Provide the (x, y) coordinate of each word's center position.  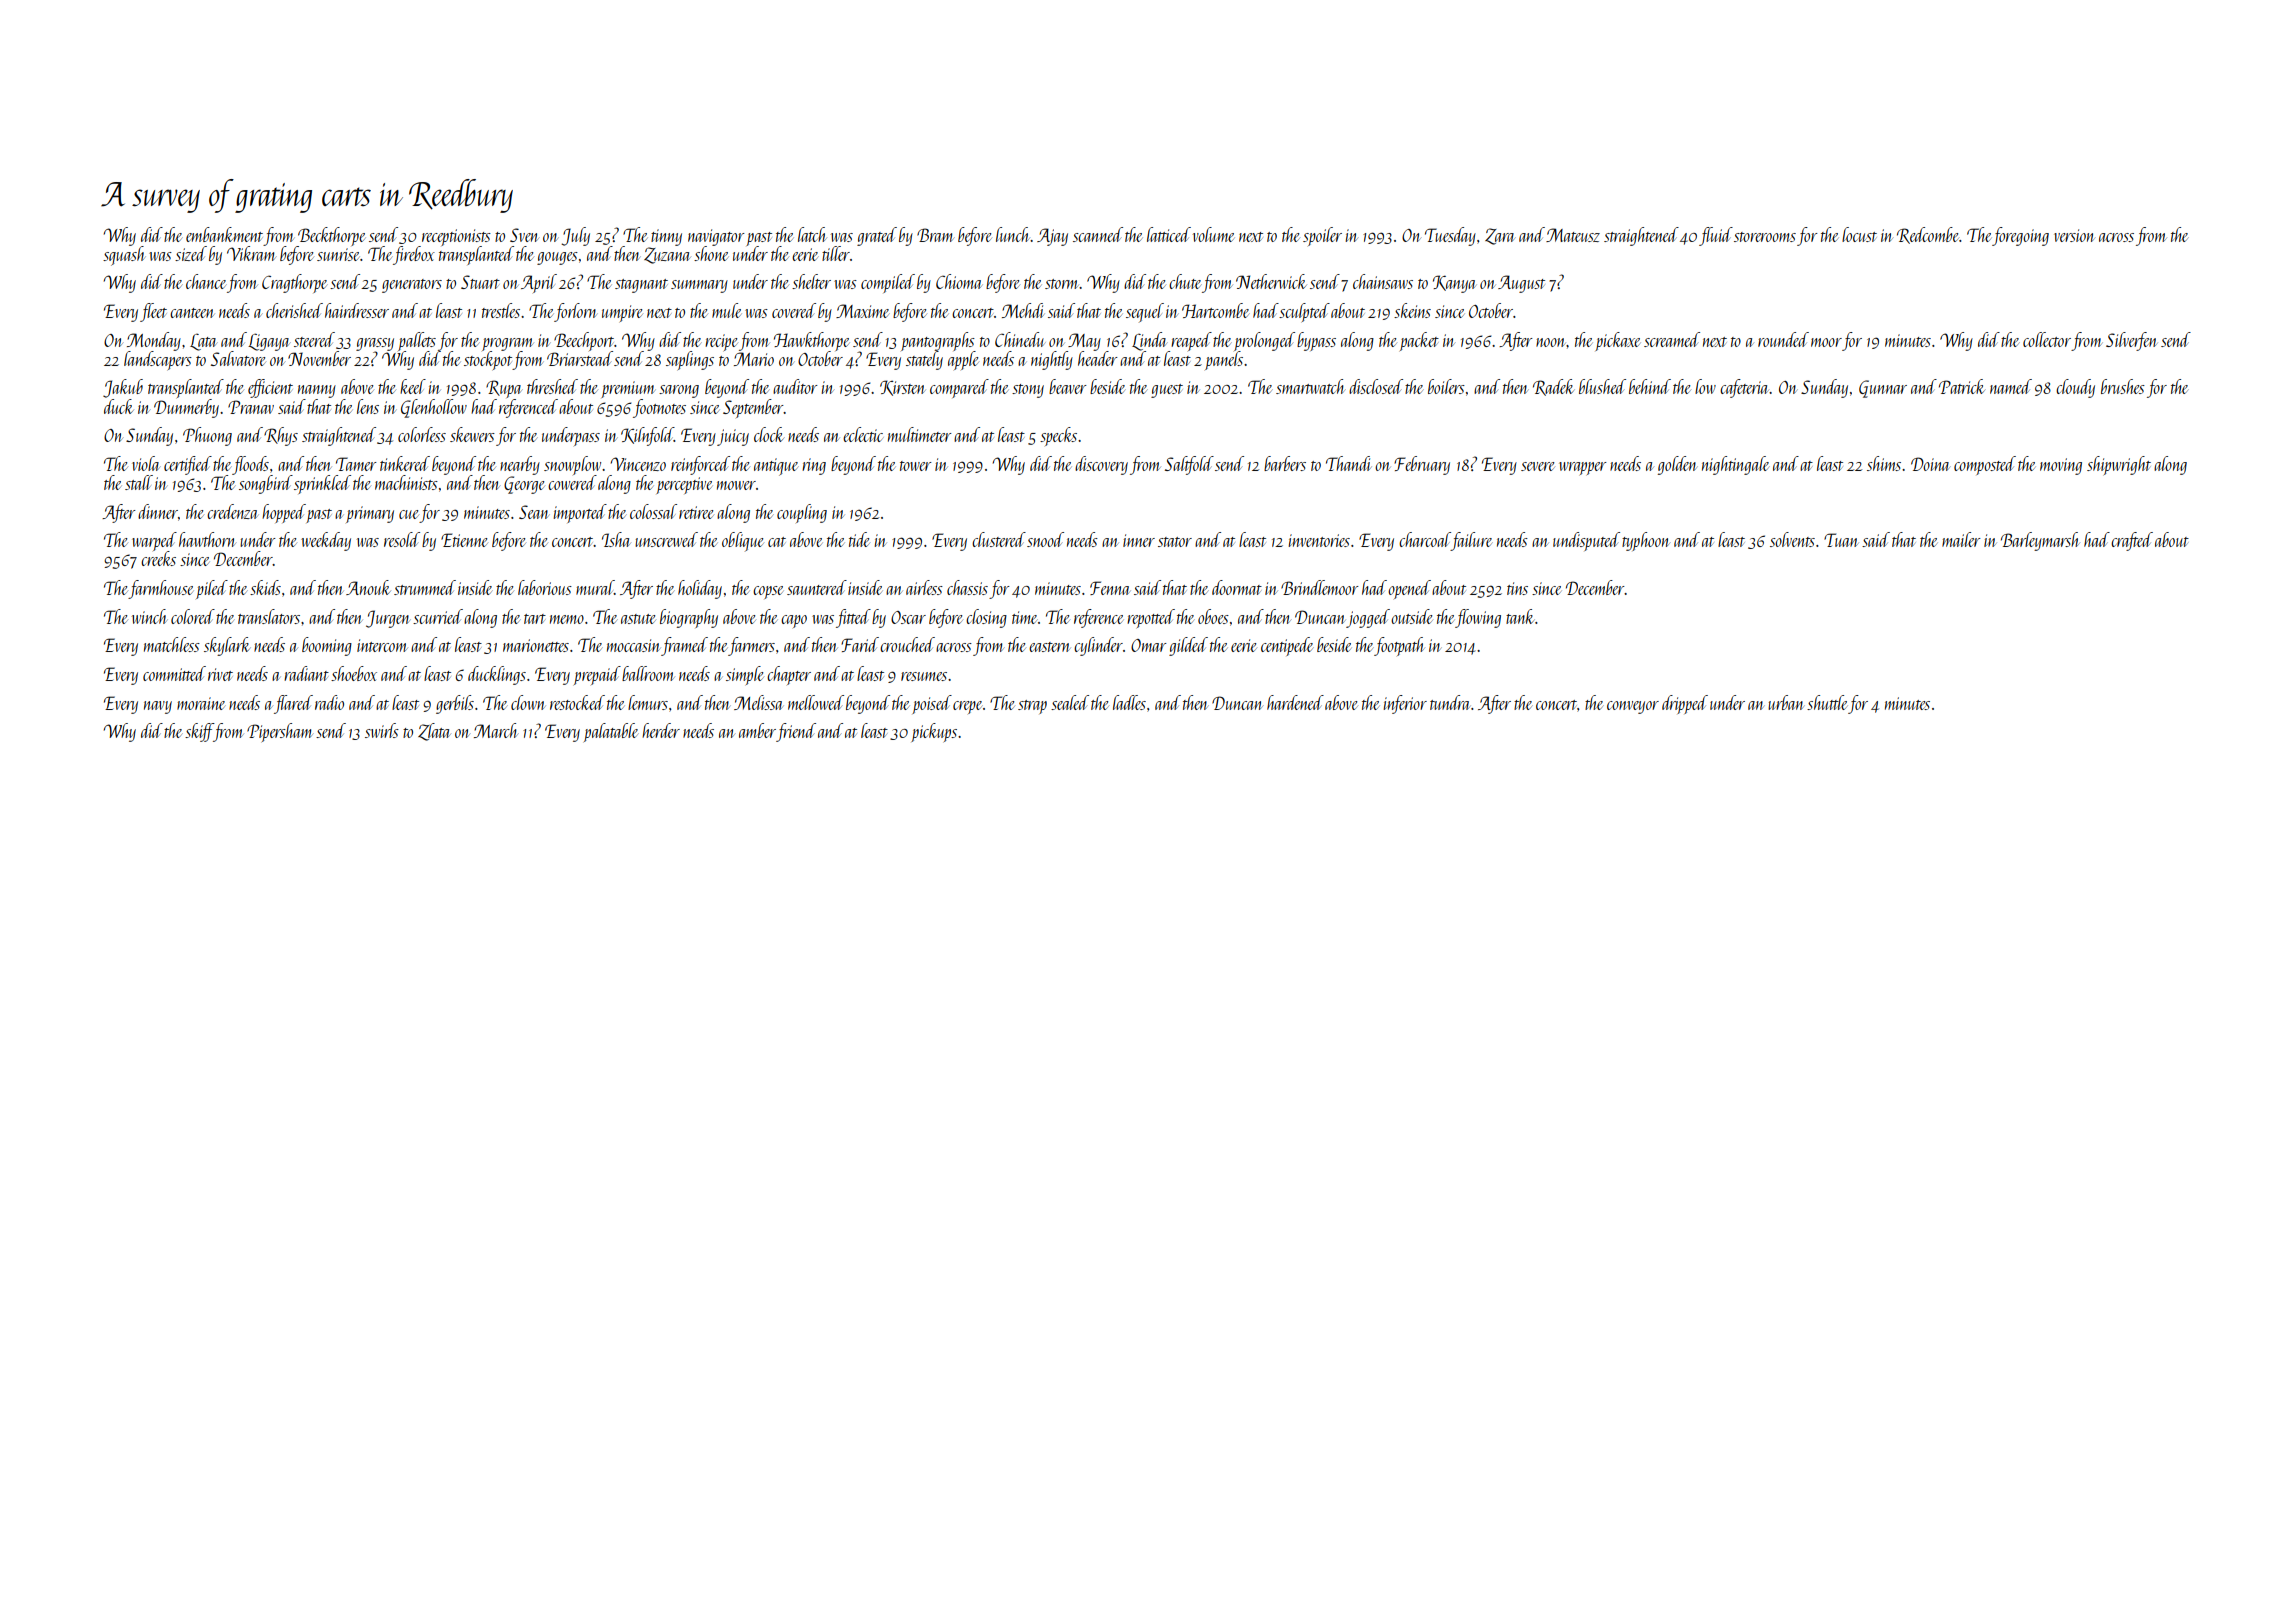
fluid (1716, 236)
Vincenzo (638, 464)
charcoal (1425, 539)
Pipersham (280, 732)
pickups (934, 732)
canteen (192, 313)
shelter (811, 281)
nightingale (1735, 465)
